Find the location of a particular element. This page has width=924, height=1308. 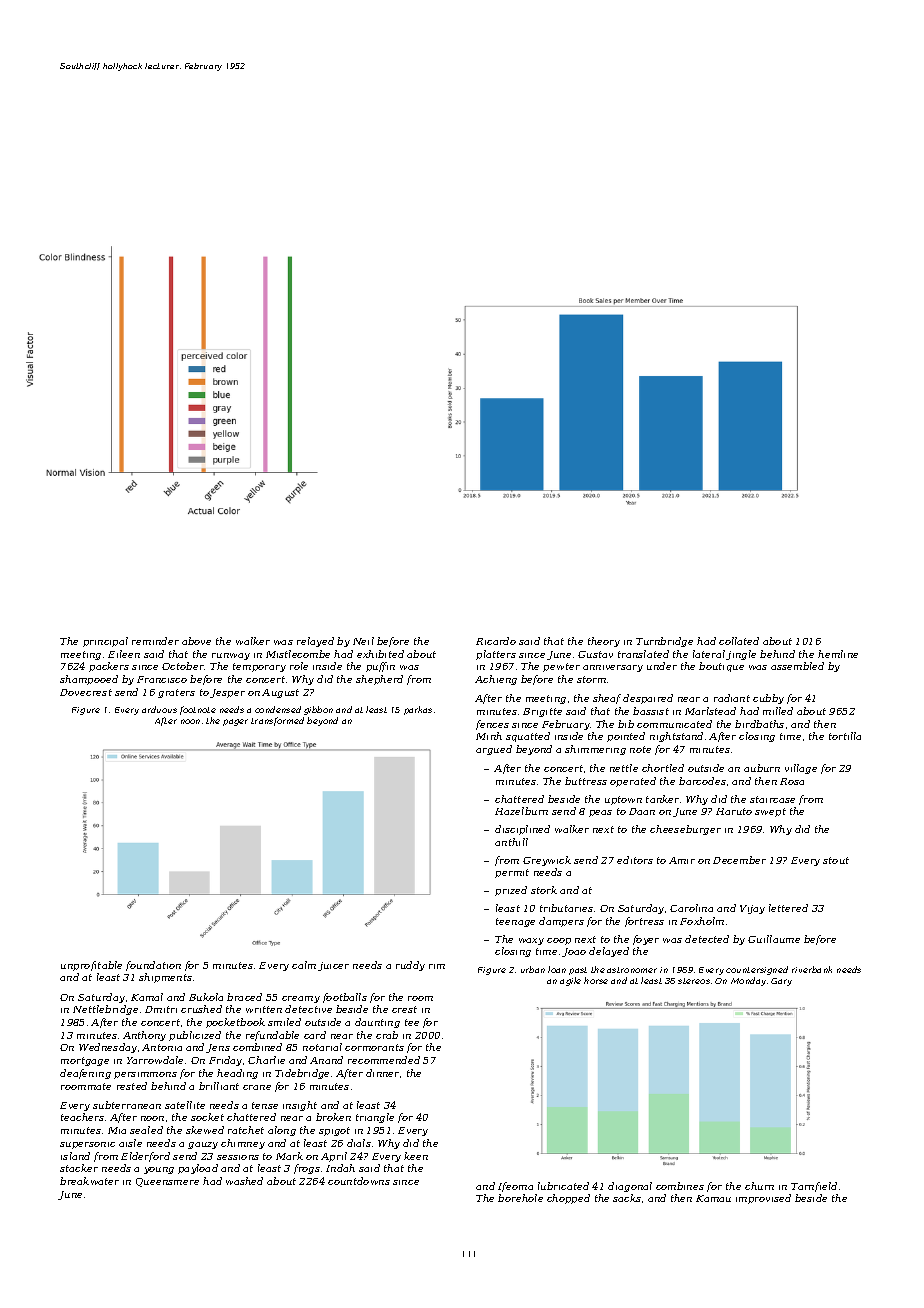

riverbank is located at coordinates (812, 969).
